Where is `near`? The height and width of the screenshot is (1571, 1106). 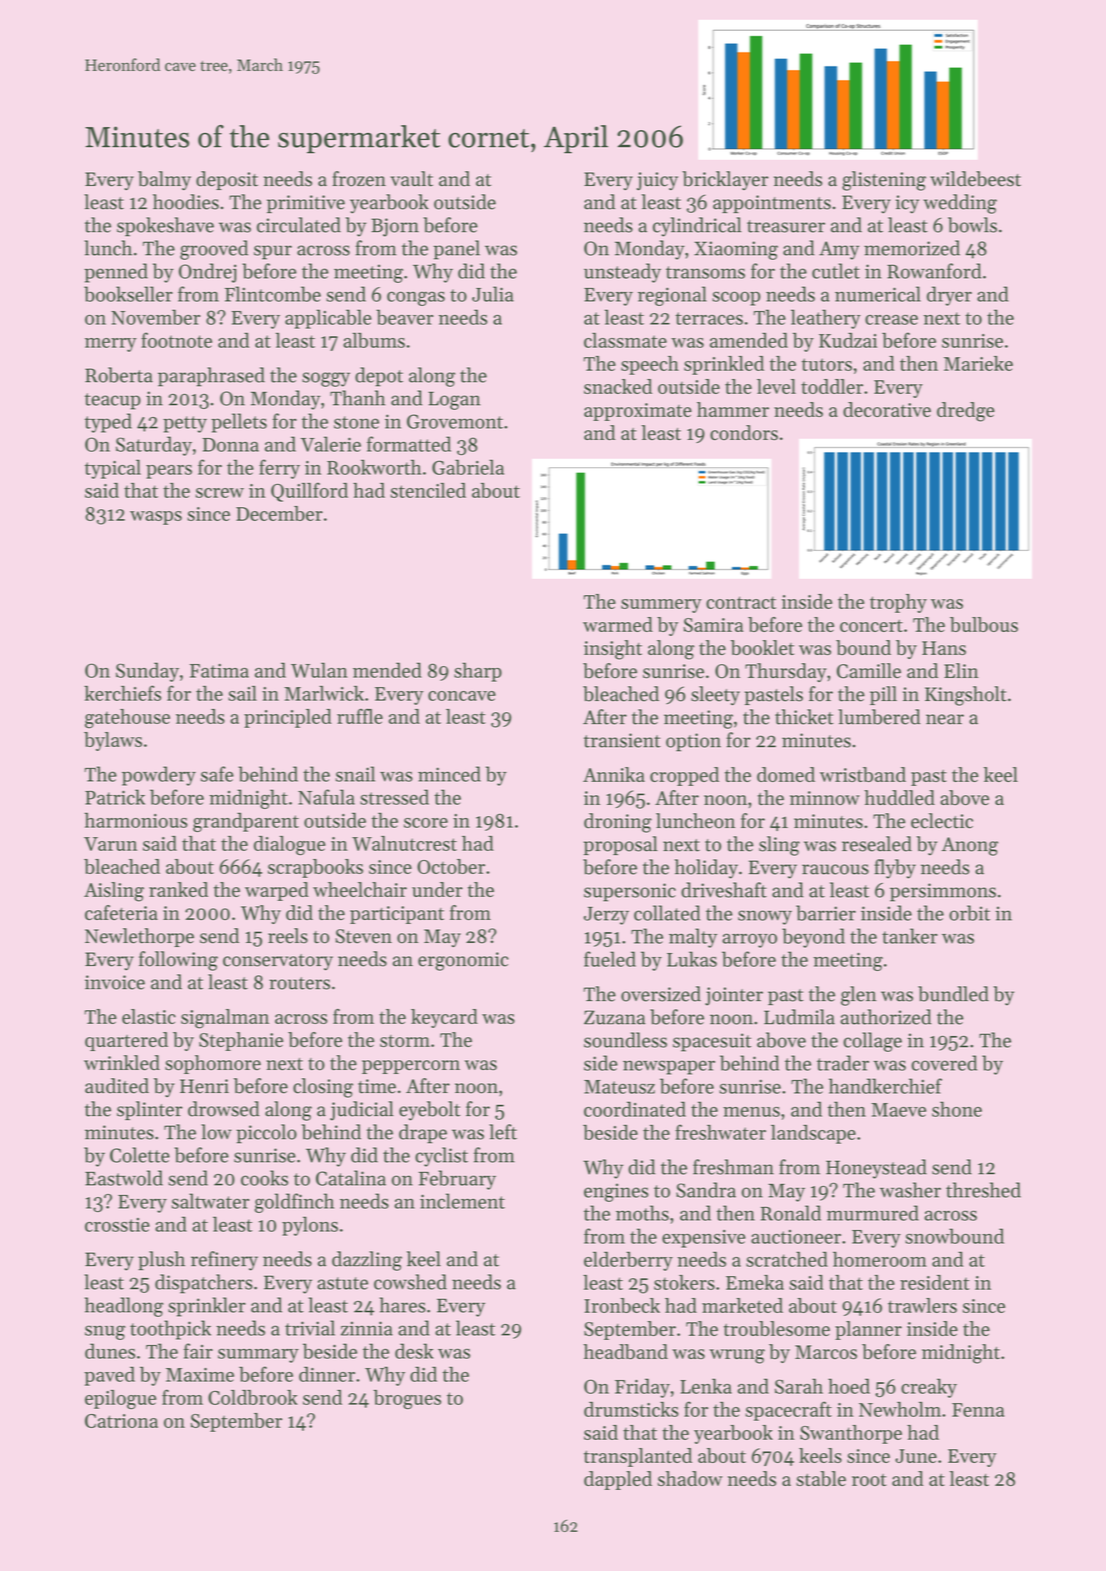
near is located at coordinates (945, 719).
